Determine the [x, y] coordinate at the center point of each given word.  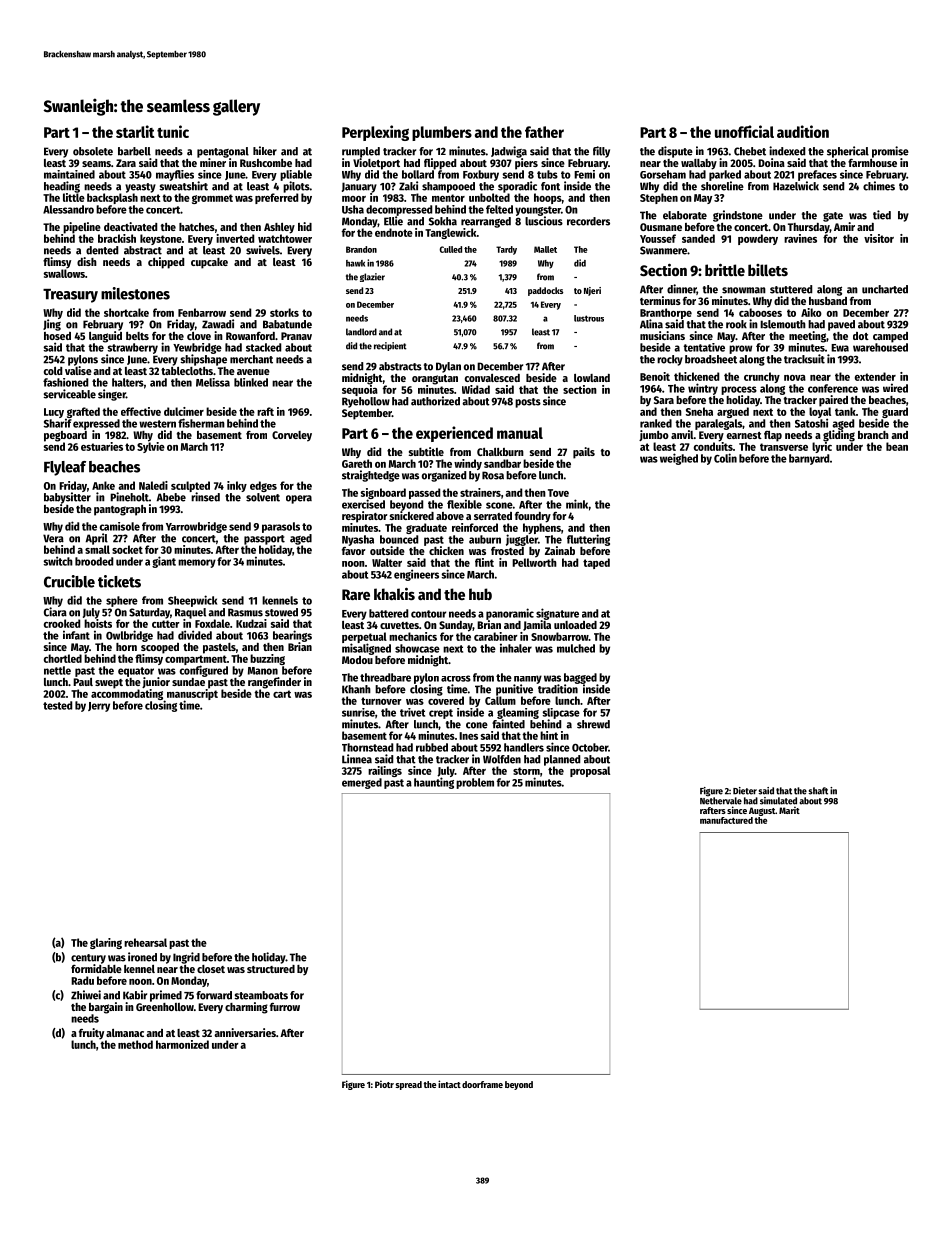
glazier [372, 277]
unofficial [744, 131]
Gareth [357, 463]
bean [897, 446]
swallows [64, 273]
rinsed [205, 497]
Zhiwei [86, 995]
